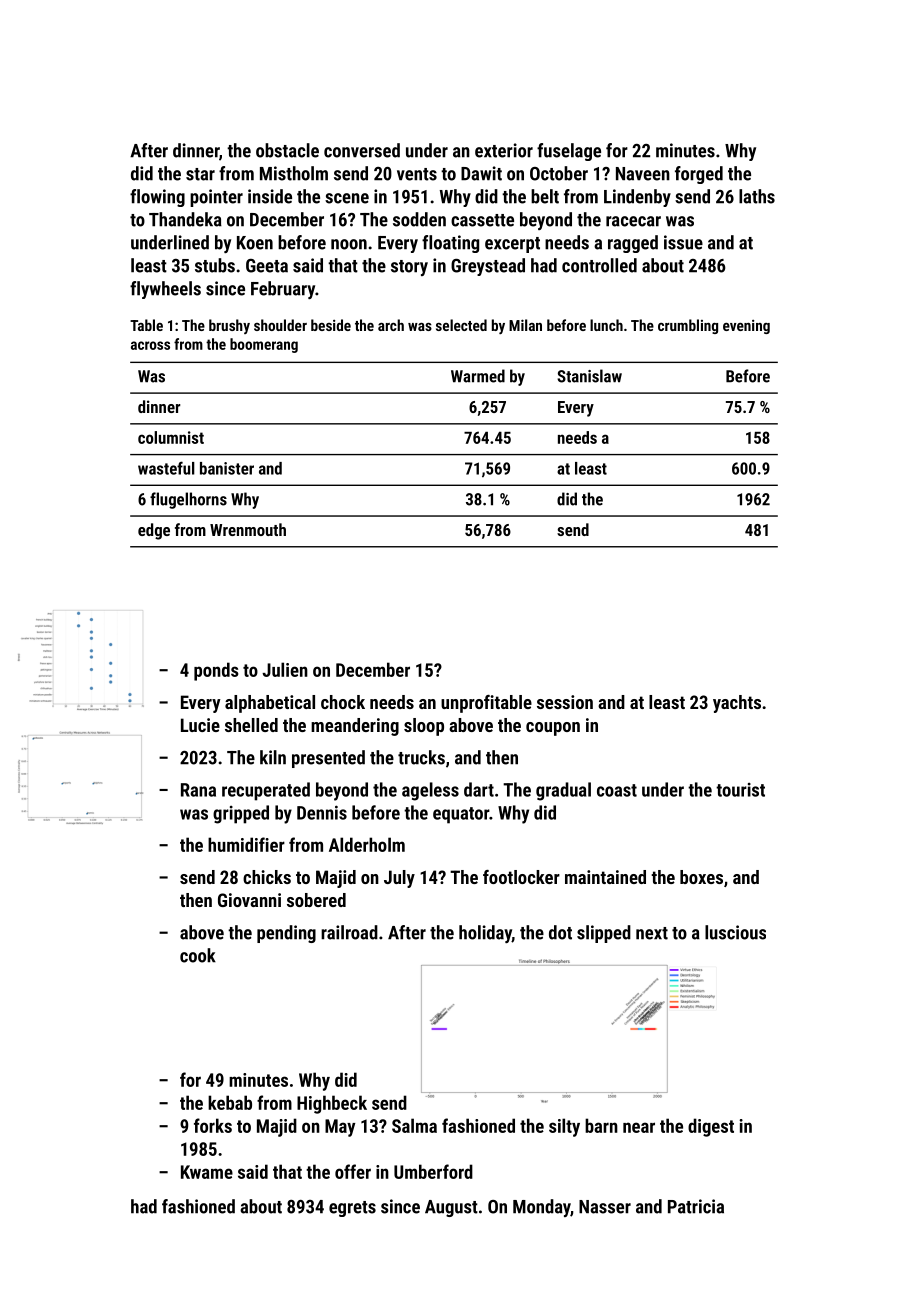 This image has height=1316, width=908. Describe the element at coordinates (485, 934) in the image. I see `holiday` at that location.
